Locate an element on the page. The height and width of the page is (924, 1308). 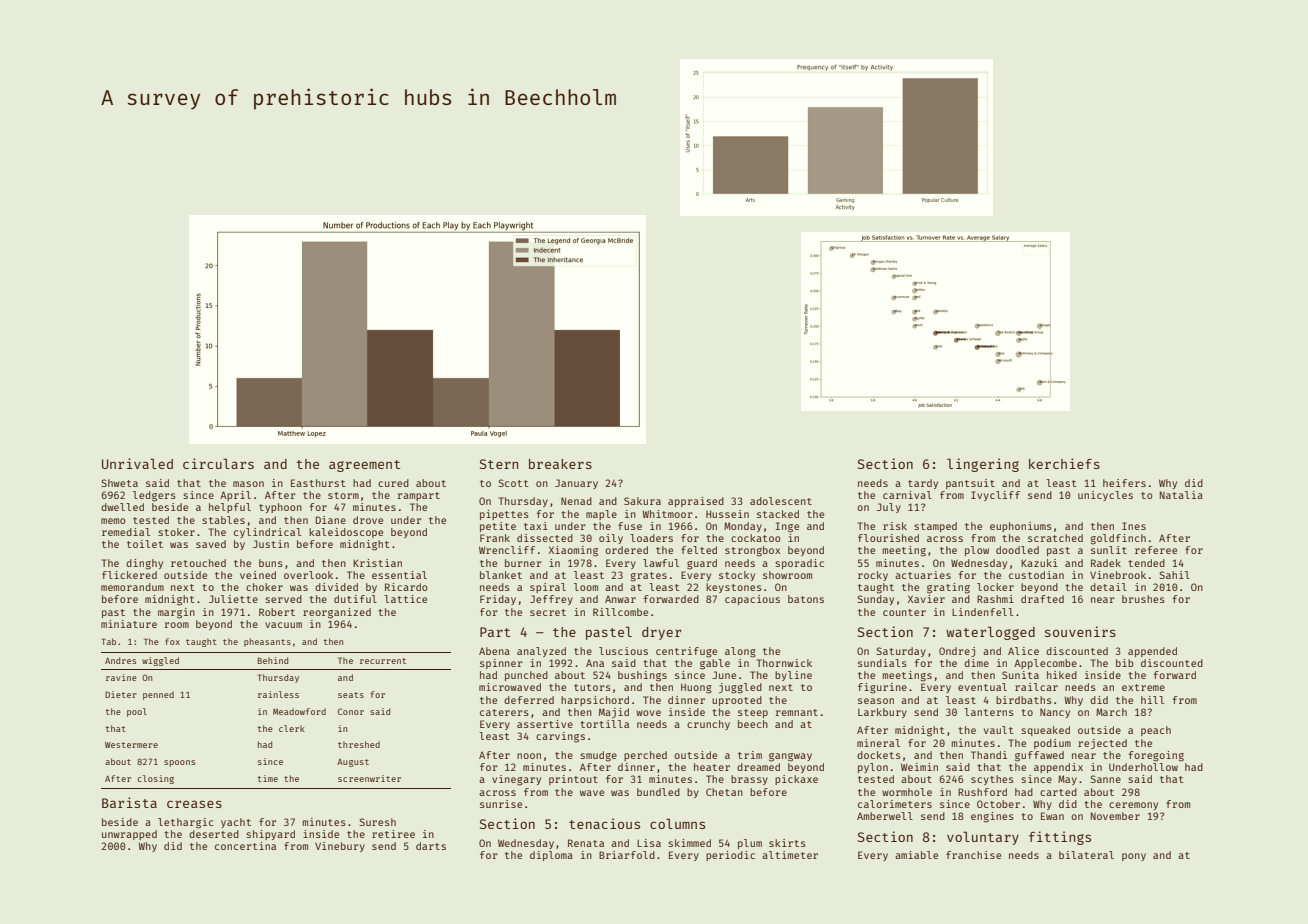
foregoing is located at coordinates (1156, 756).
